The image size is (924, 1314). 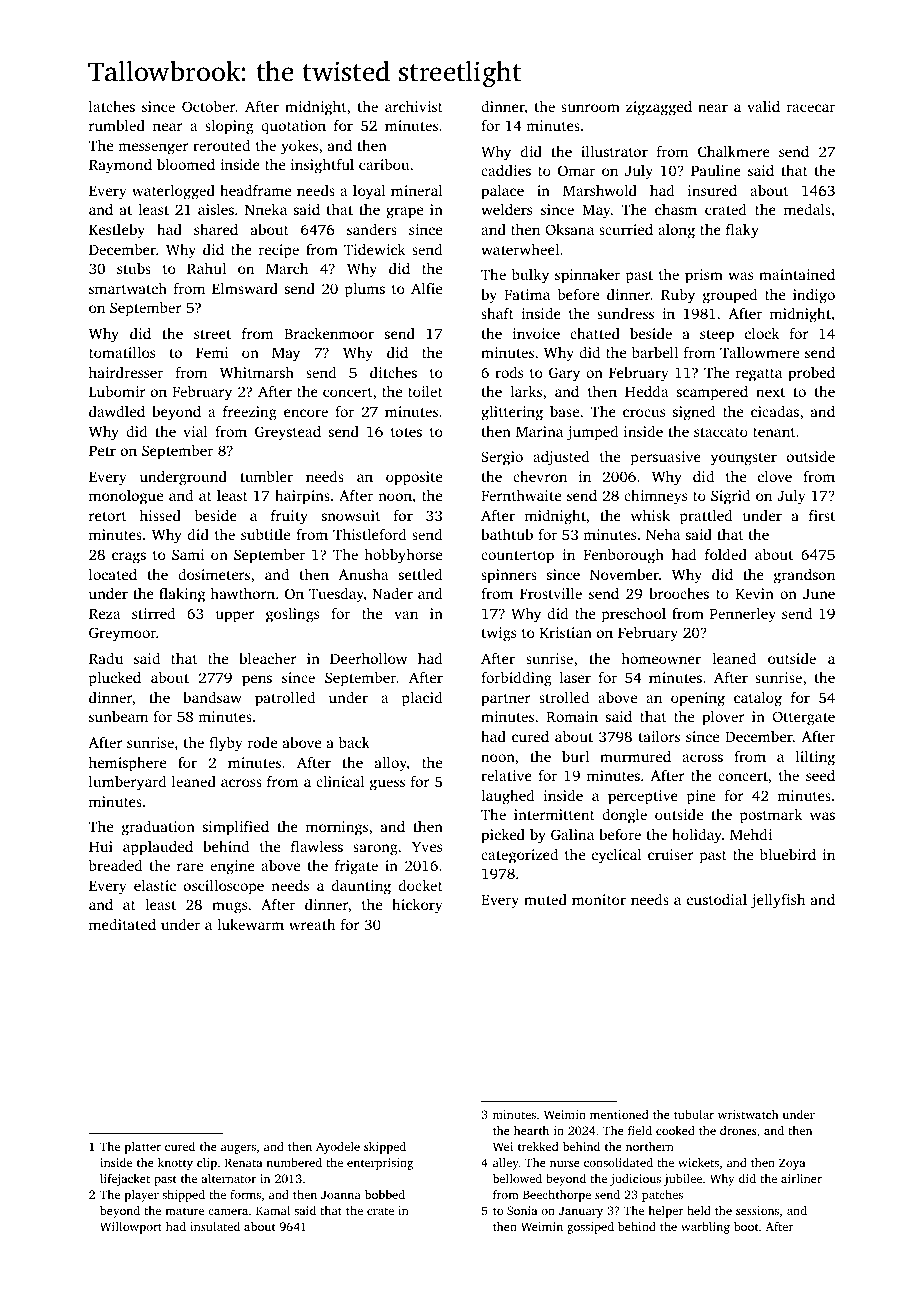 What do you see at coordinates (619, 1114) in the document?
I see `mentioned` at bounding box center [619, 1114].
